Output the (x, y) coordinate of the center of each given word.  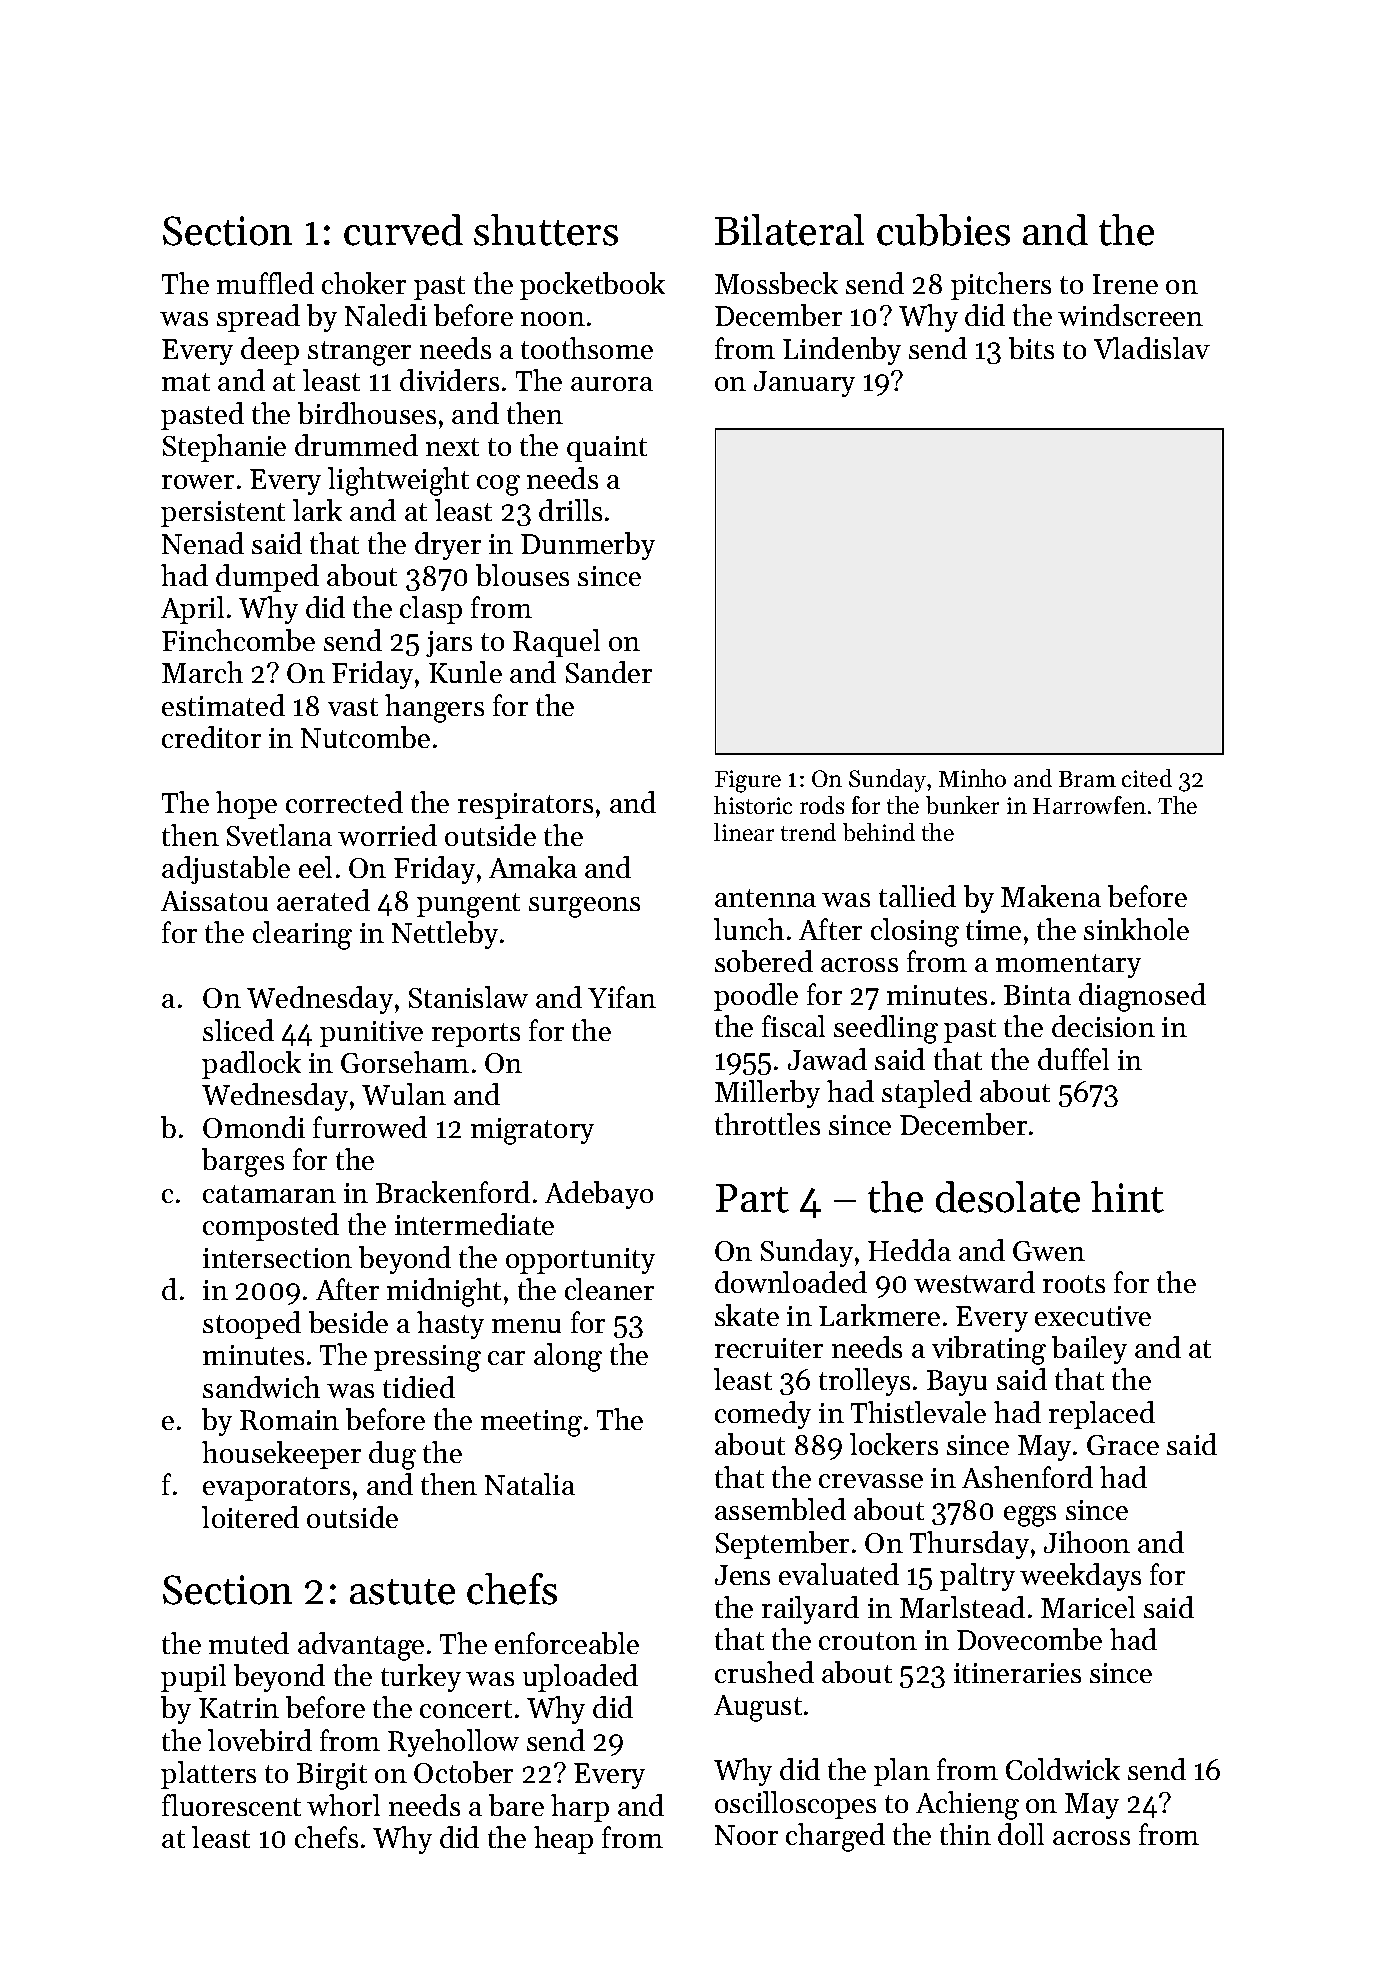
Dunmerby (588, 546)
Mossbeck (776, 283)
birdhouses (367, 413)
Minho (972, 778)
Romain (289, 1420)
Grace (1123, 1445)
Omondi (254, 1127)
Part (752, 1198)
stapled (927, 1094)
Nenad (203, 543)
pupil (193, 1678)
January (804, 384)
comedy (763, 1415)
